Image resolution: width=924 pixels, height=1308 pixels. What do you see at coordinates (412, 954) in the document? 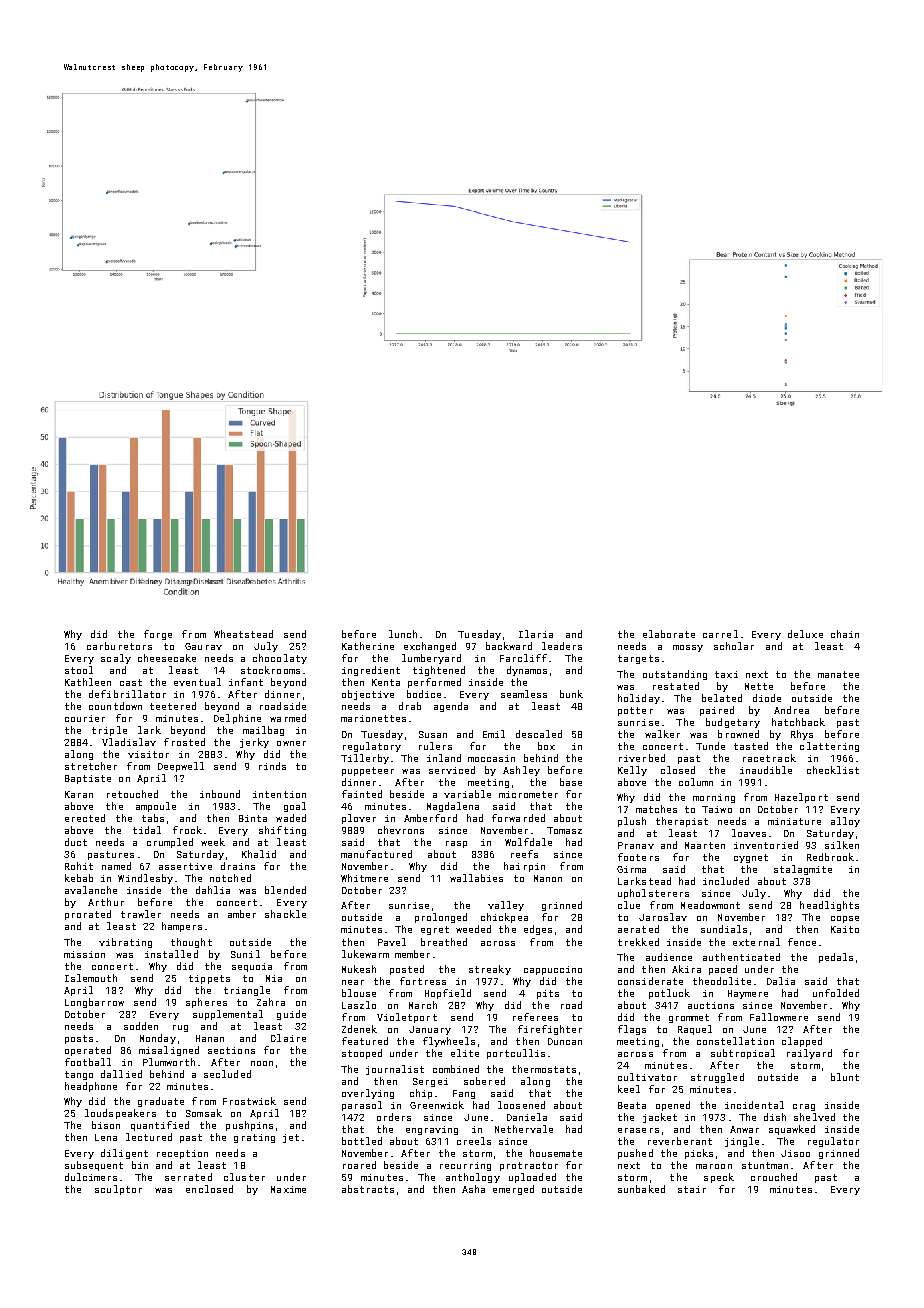
I see `member` at bounding box center [412, 954].
